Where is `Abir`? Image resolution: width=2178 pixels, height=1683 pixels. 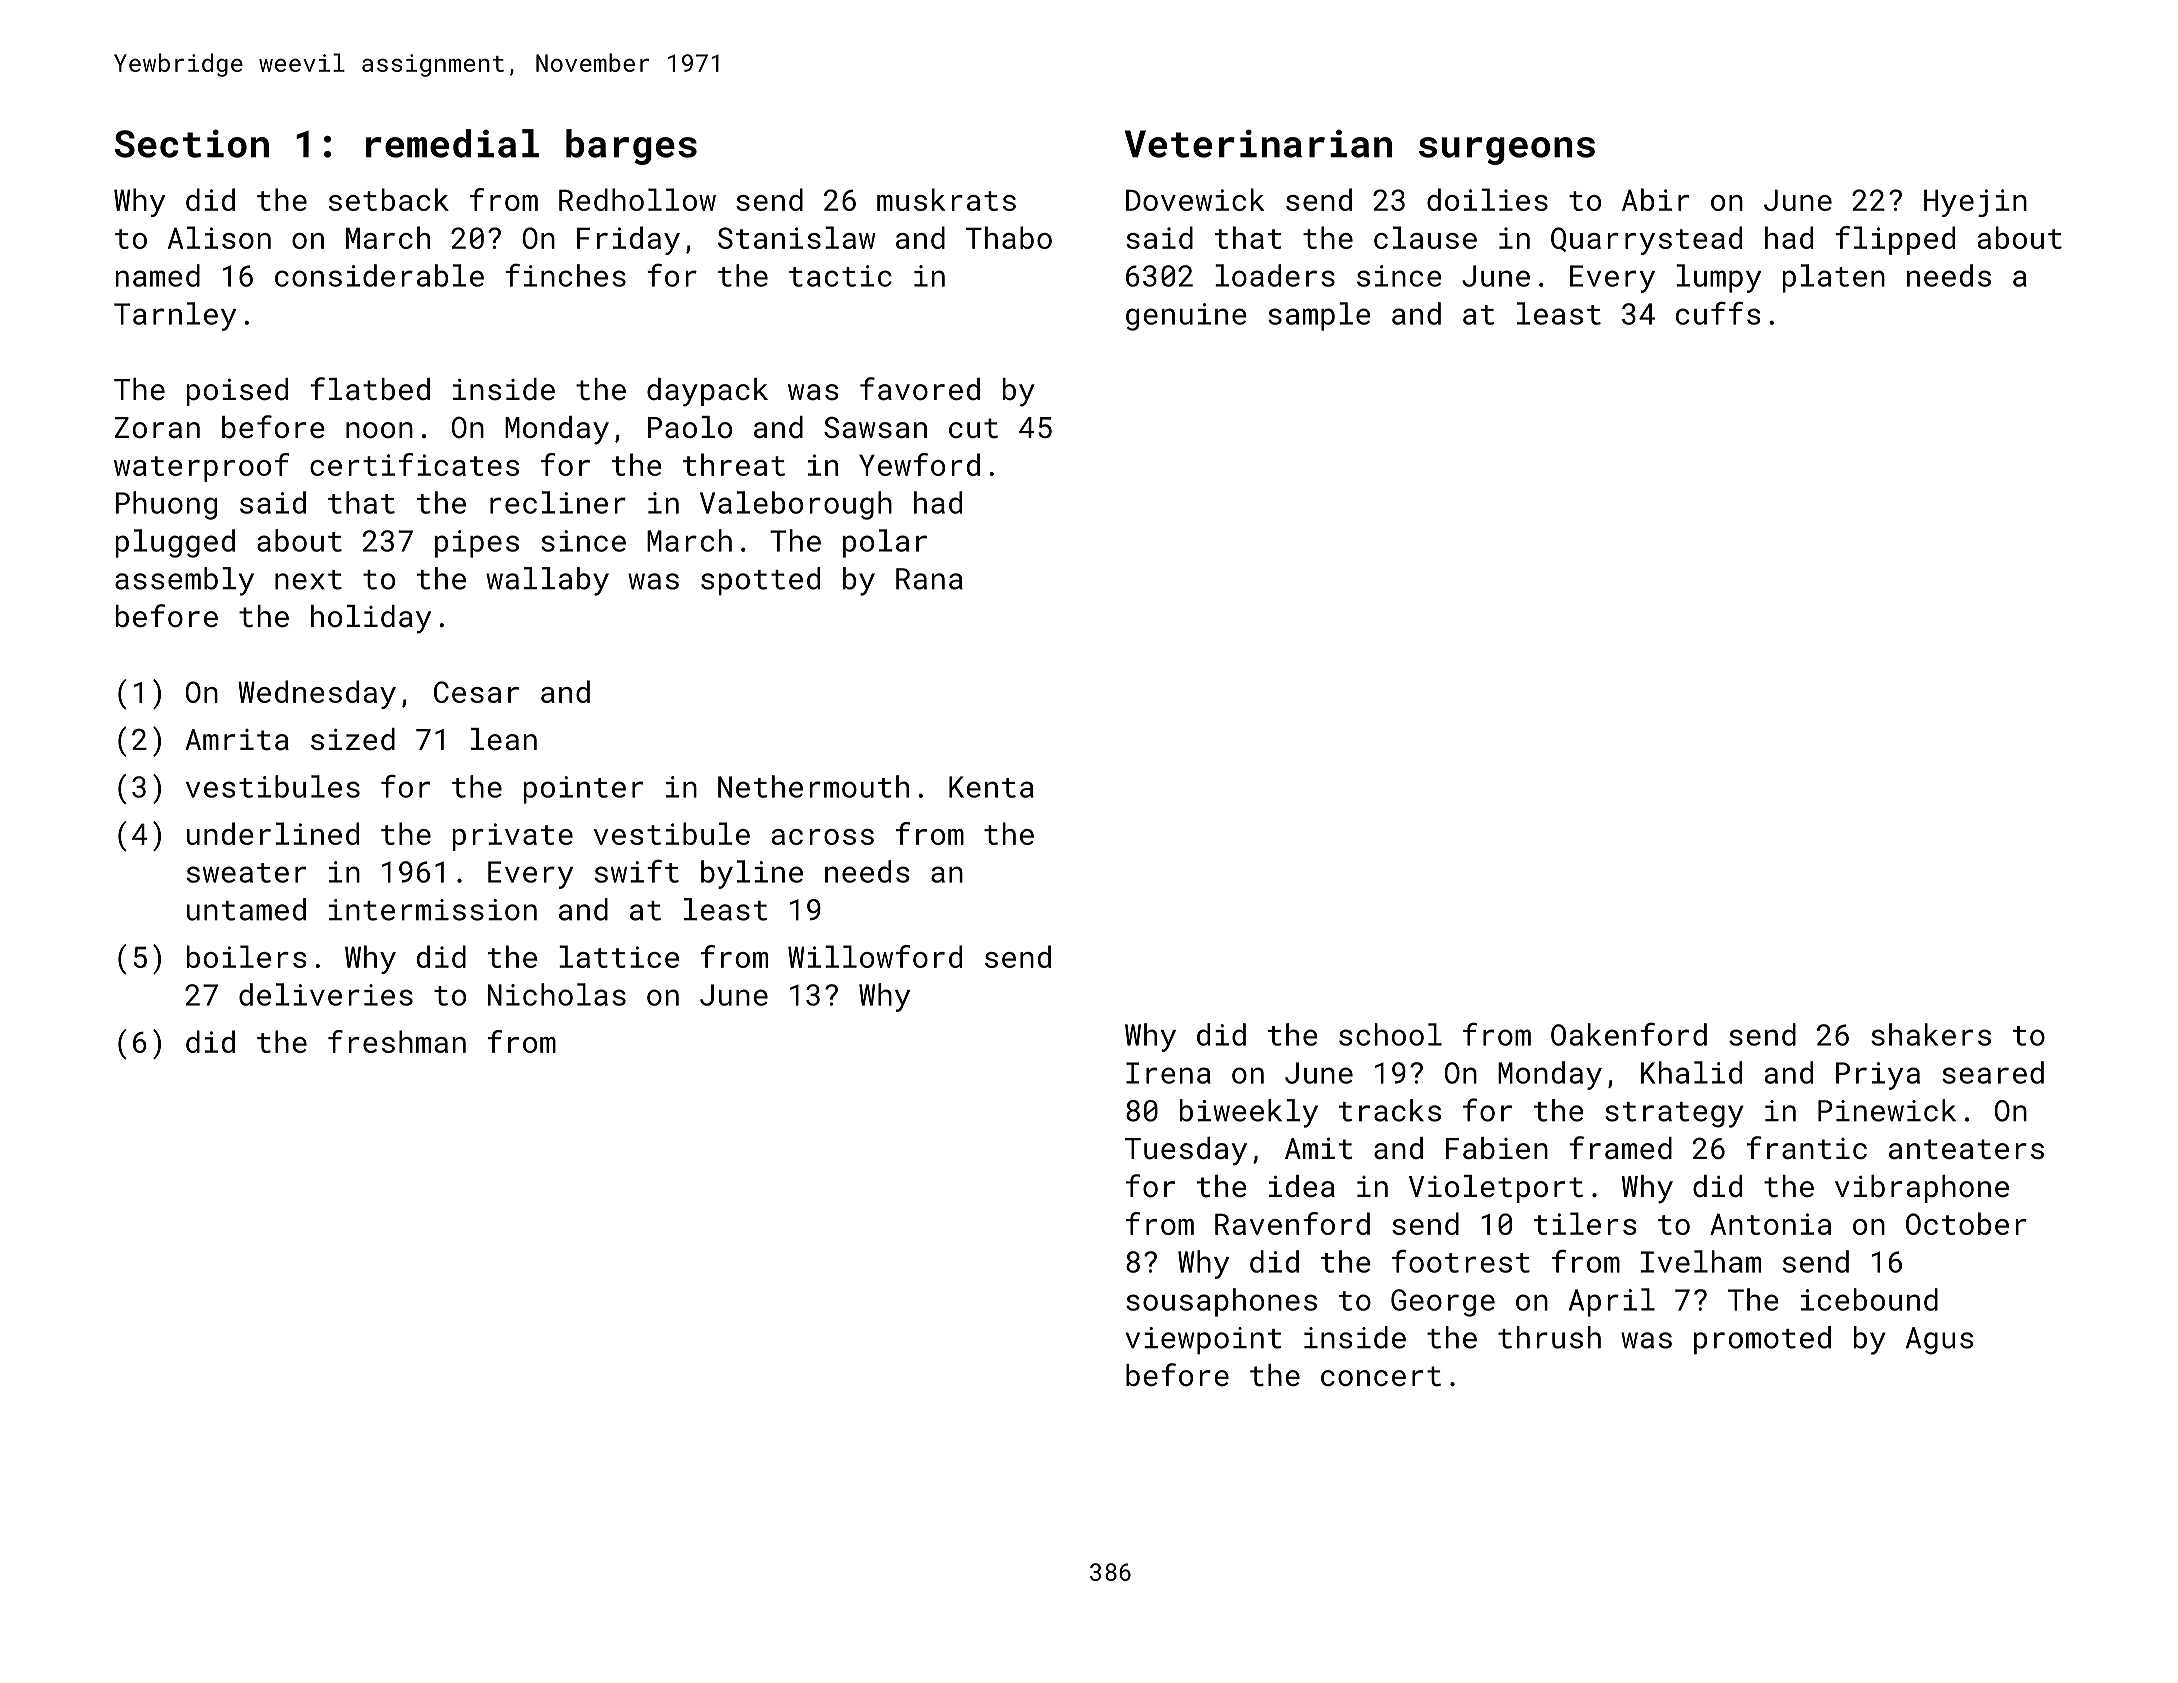 Abir is located at coordinates (1655, 199).
